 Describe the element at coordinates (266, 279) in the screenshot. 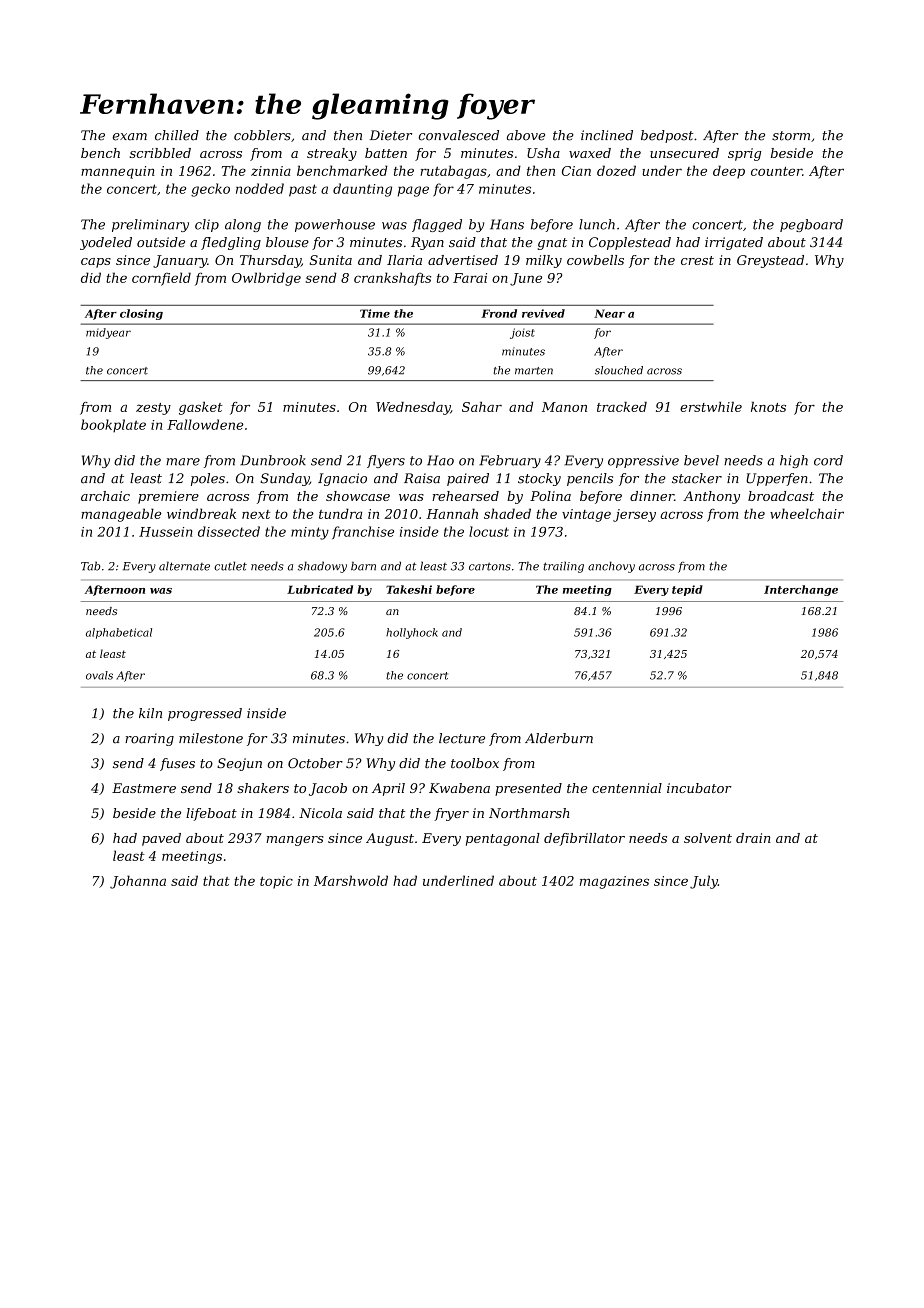

I see `Owlbridge` at that location.
